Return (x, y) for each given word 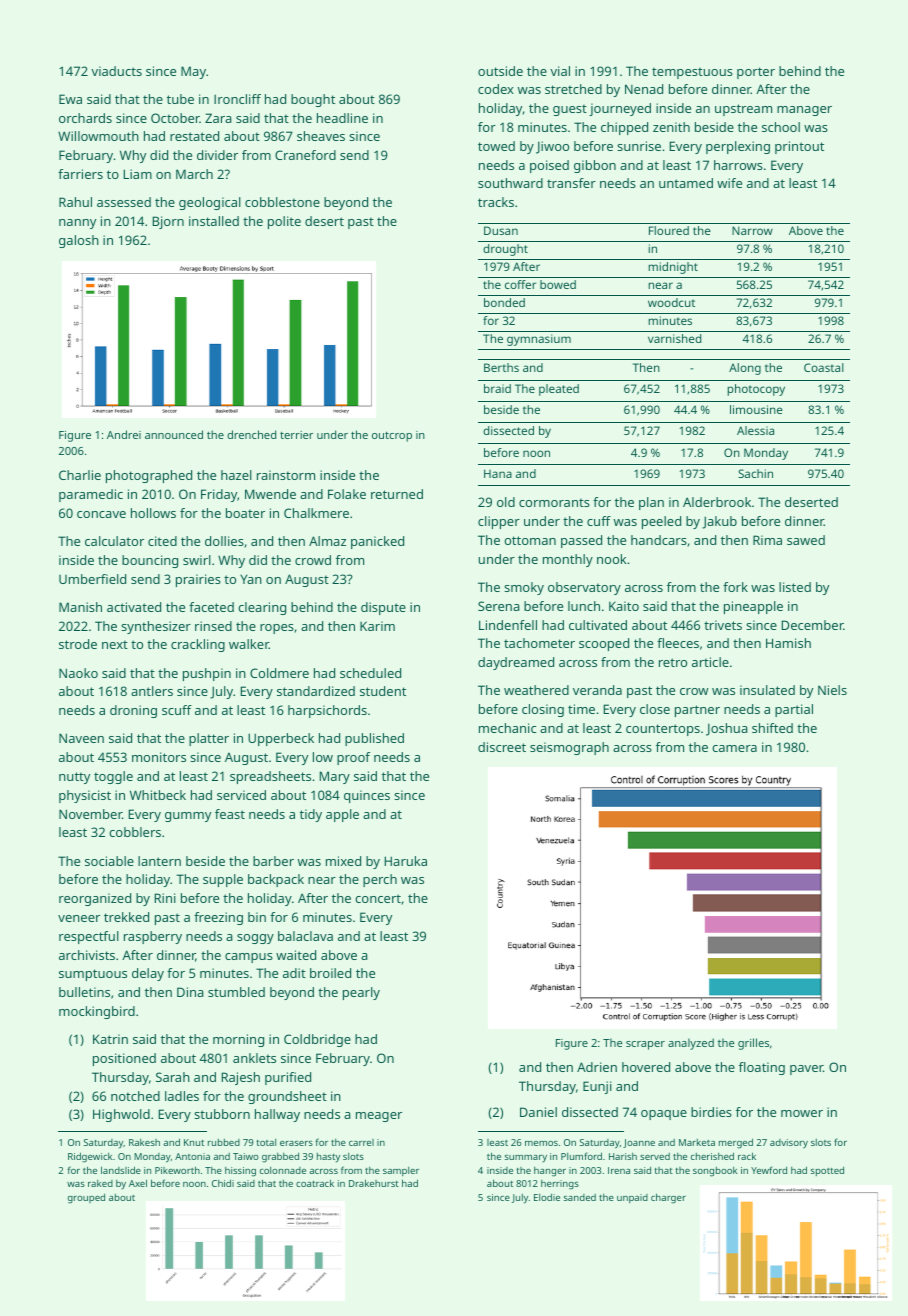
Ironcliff (237, 99)
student (383, 691)
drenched (251, 434)
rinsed (213, 626)
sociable (109, 861)
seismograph (569, 748)
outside (500, 71)
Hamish (788, 643)
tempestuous (692, 73)
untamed (686, 183)
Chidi (223, 1183)
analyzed (691, 1044)
